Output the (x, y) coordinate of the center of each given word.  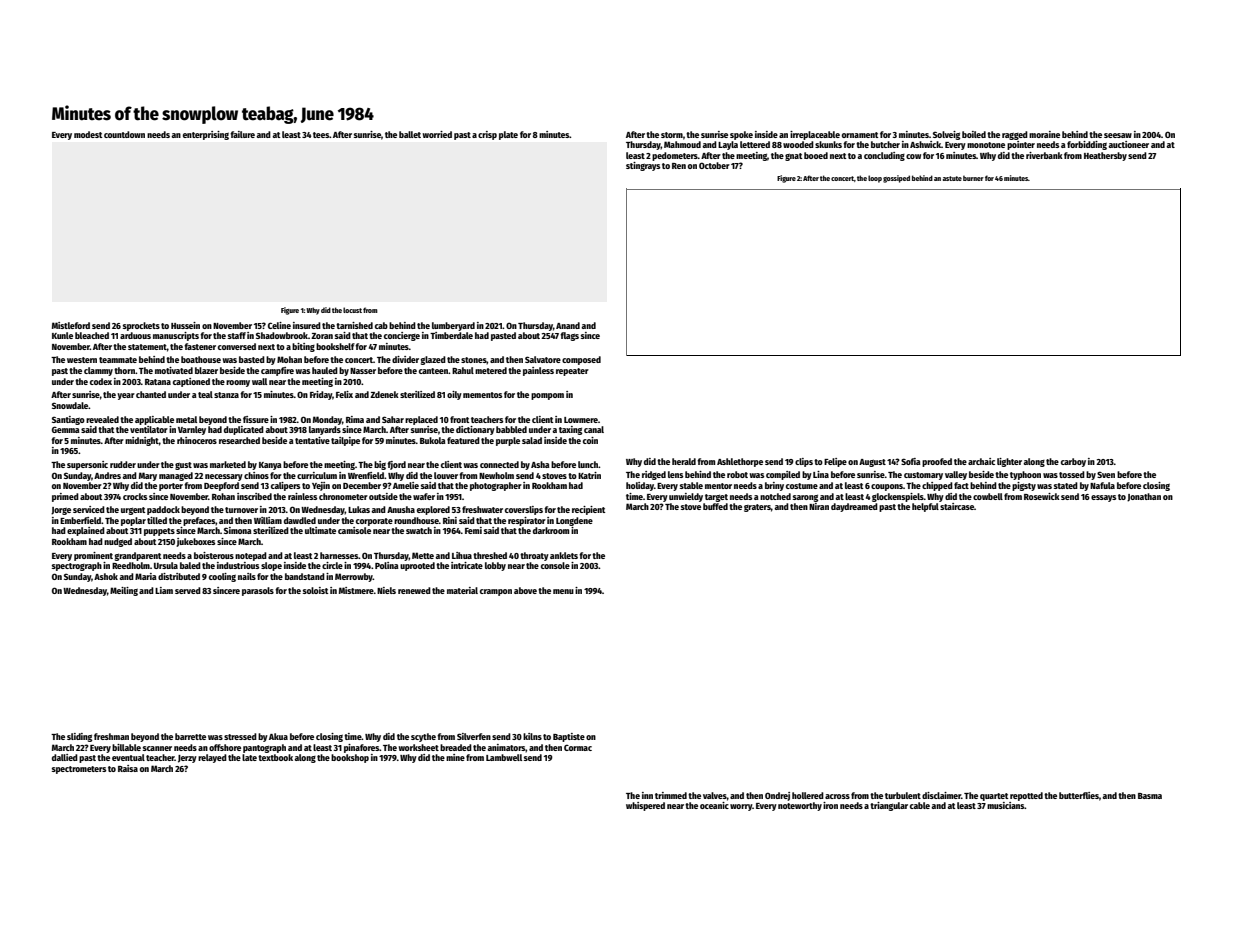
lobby (495, 566)
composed (581, 360)
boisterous (214, 555)
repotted (1026, 796)
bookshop (350, 758)
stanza (226, 395)
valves (715, 795)
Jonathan (1144, 497)
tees (321, 135)
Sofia (911, 461)
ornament (860, 135)
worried (437, 134)
